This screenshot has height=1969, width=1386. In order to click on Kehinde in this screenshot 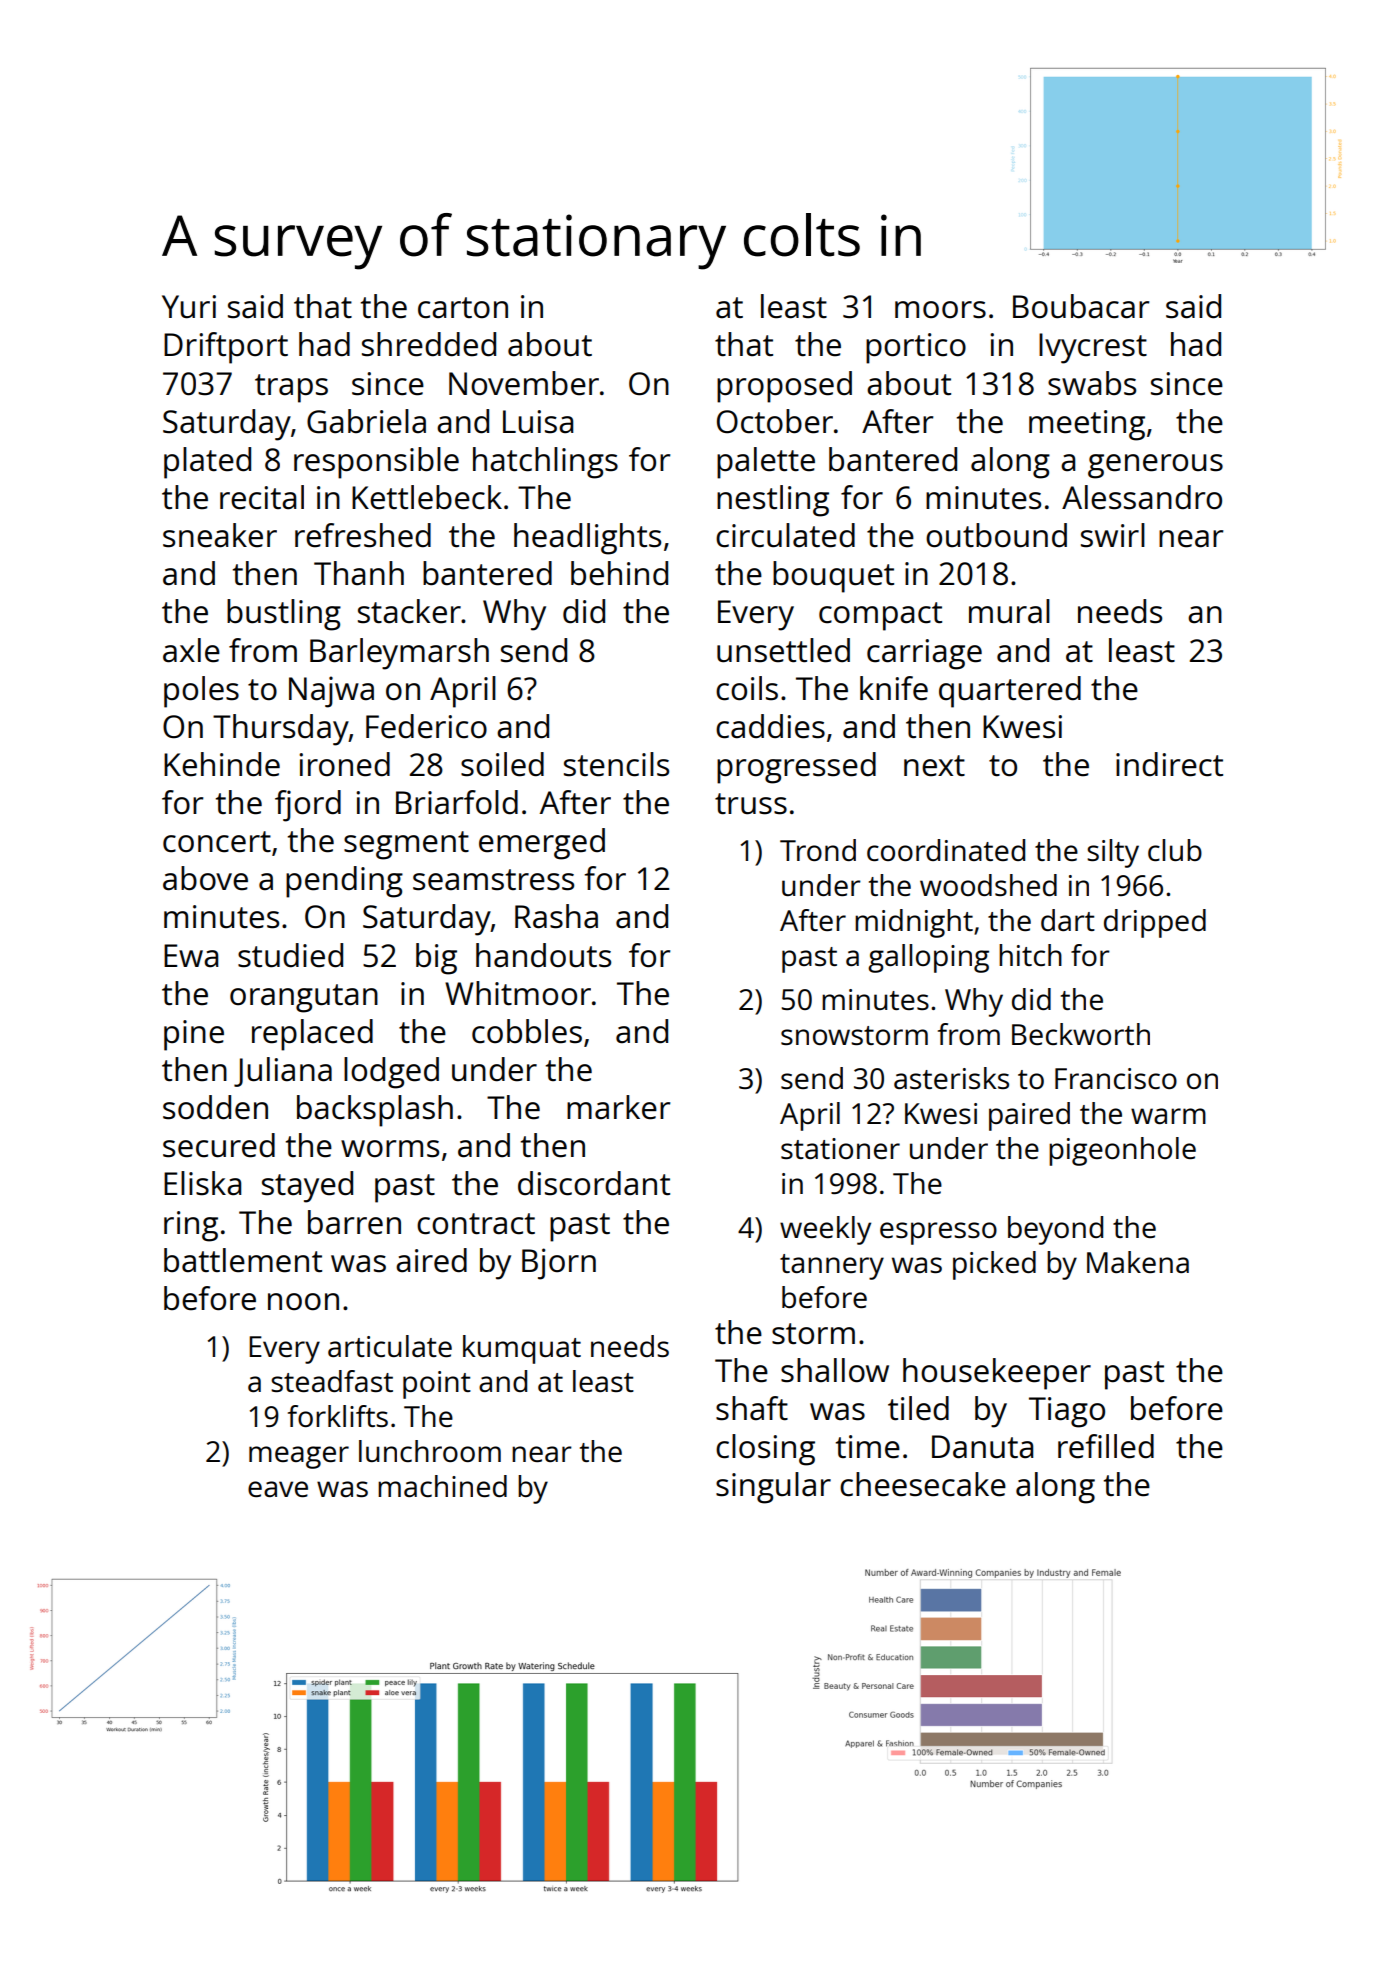, I will do `click(222, 764)`.
